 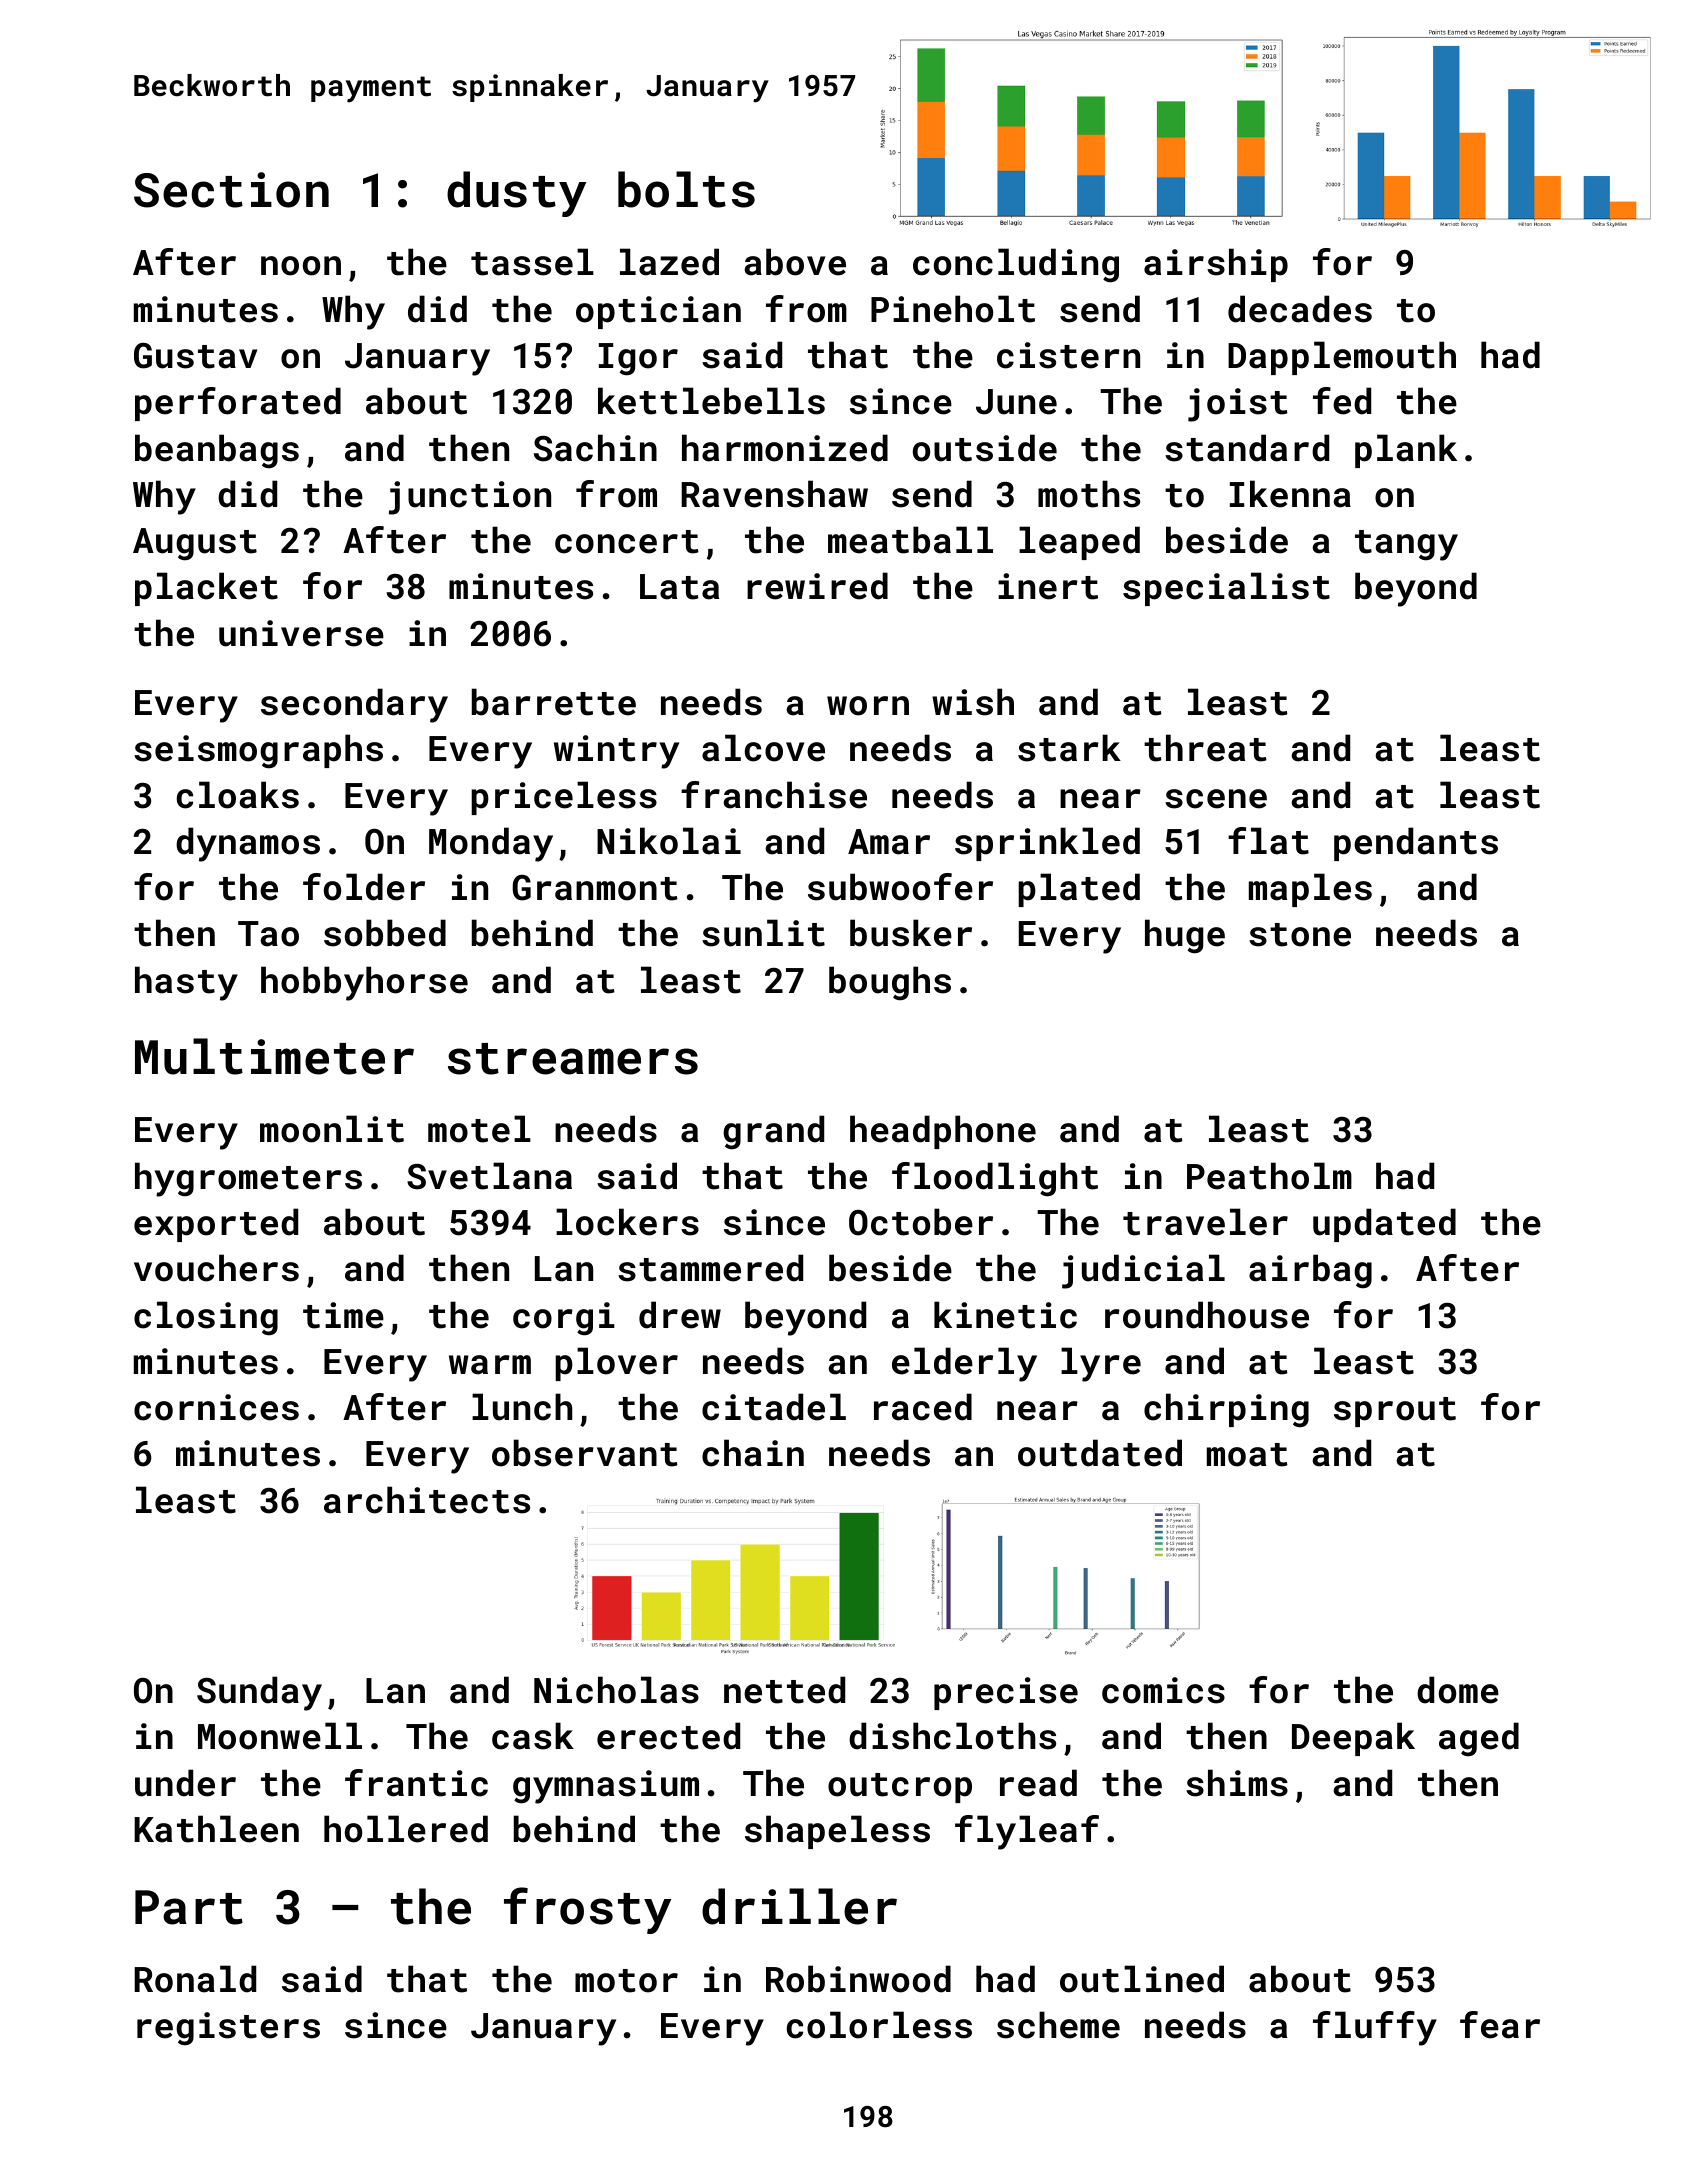 I want to click on tangy, so click(x=1406, y=545).
